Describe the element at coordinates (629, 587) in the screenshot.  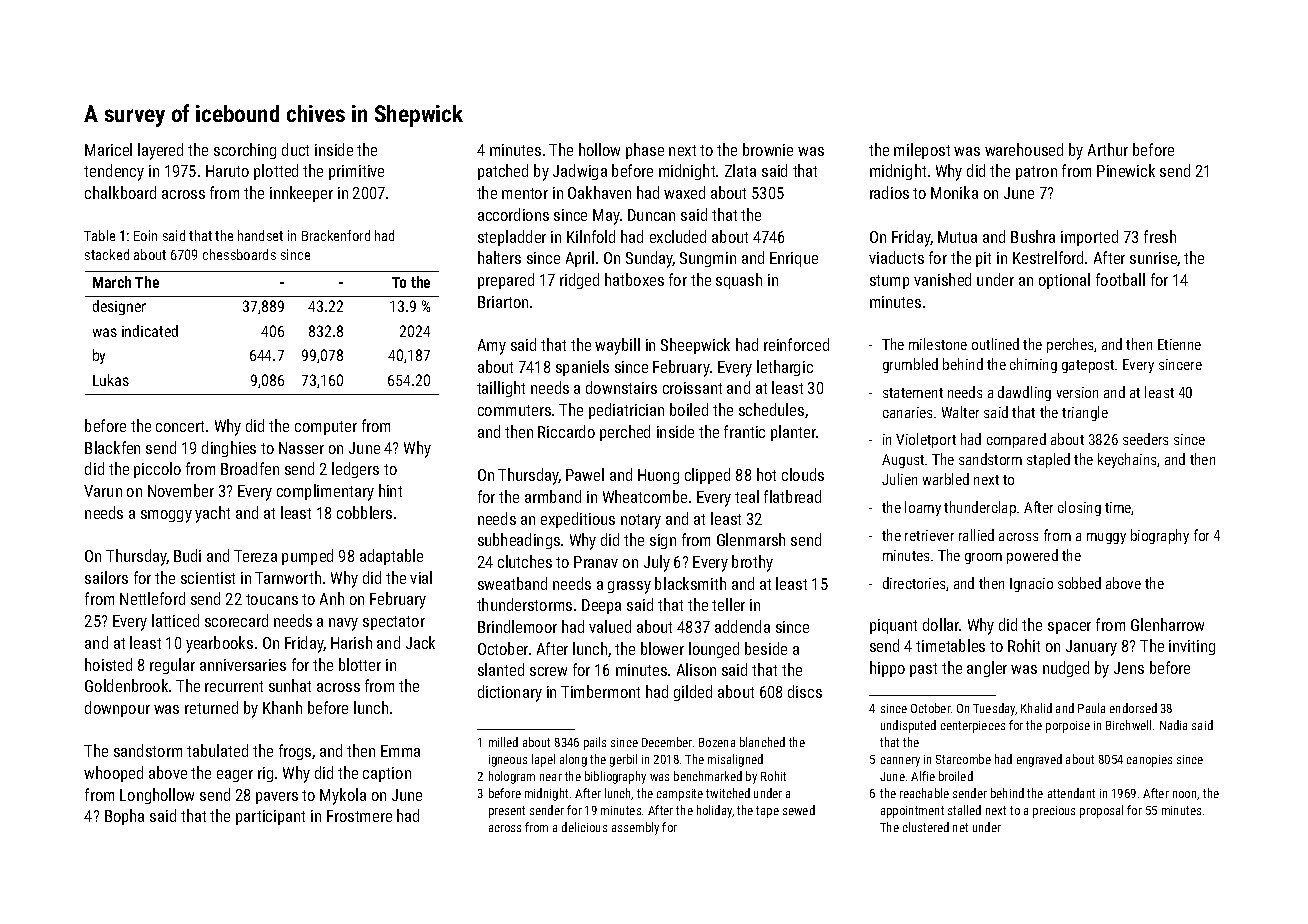
I see `grassy` at that location.
